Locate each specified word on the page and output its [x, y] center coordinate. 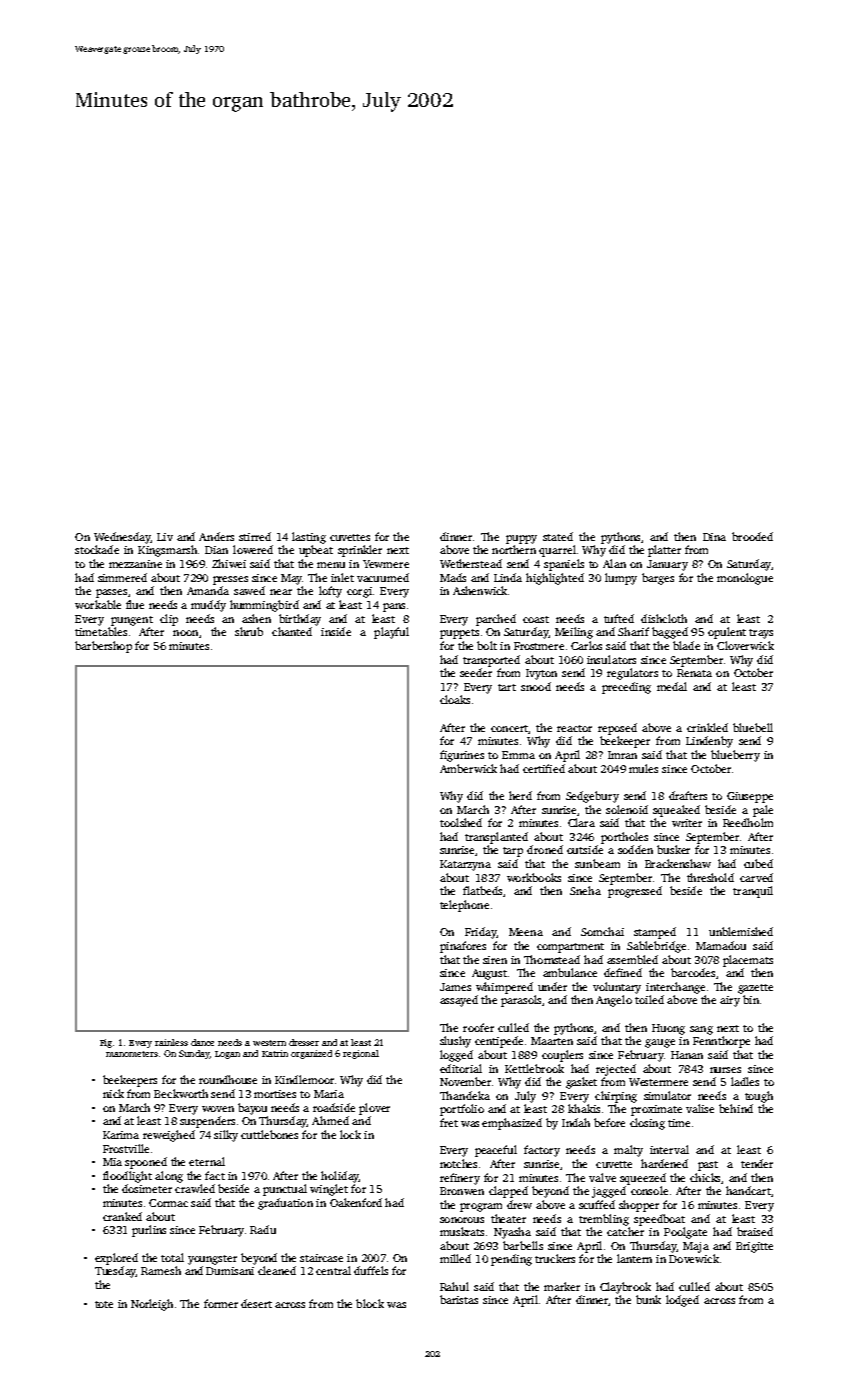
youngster [212, 1260]
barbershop [103, 647]
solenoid [627, 809]
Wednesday [122, 538]
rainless [171, 1042]
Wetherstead [471, 563]
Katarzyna [465, 865]
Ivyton [541, 674]
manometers [132, 1054]
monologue [745, 579]
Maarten [552, 1041]
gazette [755, 989]
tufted [619, 618]
